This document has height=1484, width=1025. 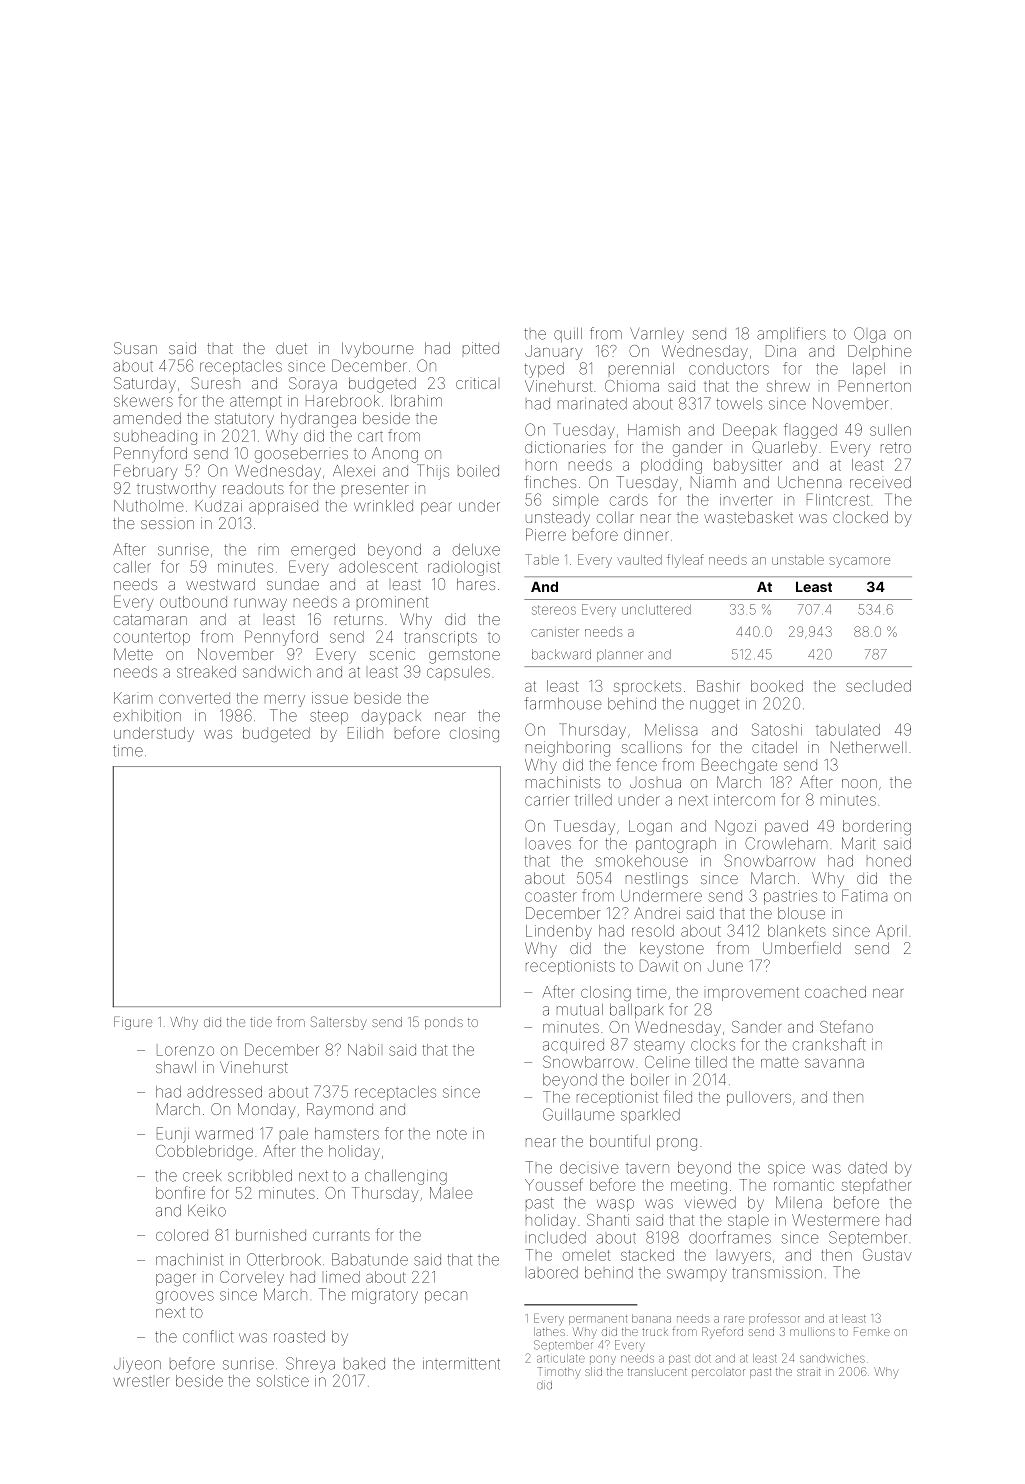 I want to click on vaulted, so click(x=639, y=560).
